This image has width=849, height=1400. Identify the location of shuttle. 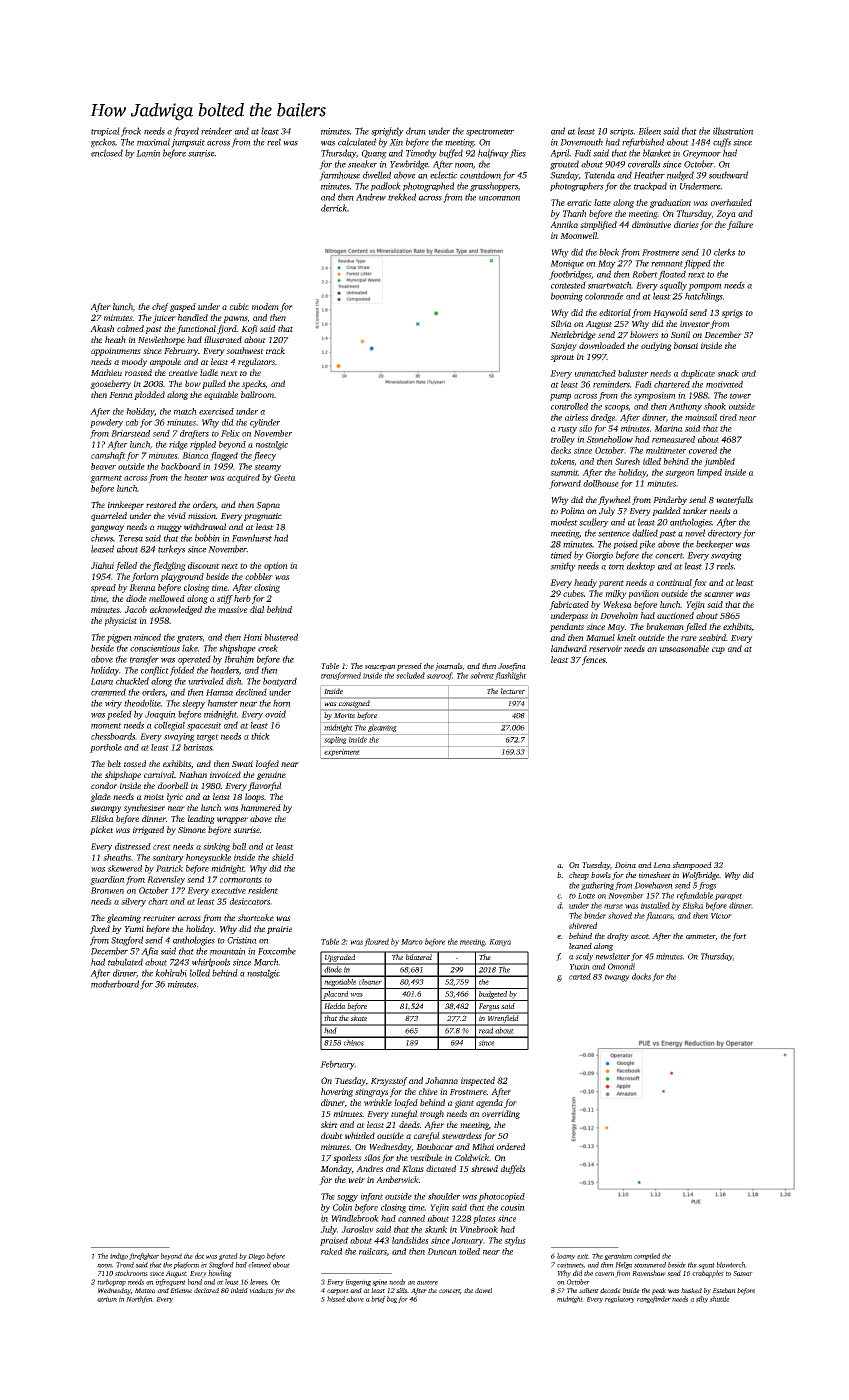
(719, 1299).
